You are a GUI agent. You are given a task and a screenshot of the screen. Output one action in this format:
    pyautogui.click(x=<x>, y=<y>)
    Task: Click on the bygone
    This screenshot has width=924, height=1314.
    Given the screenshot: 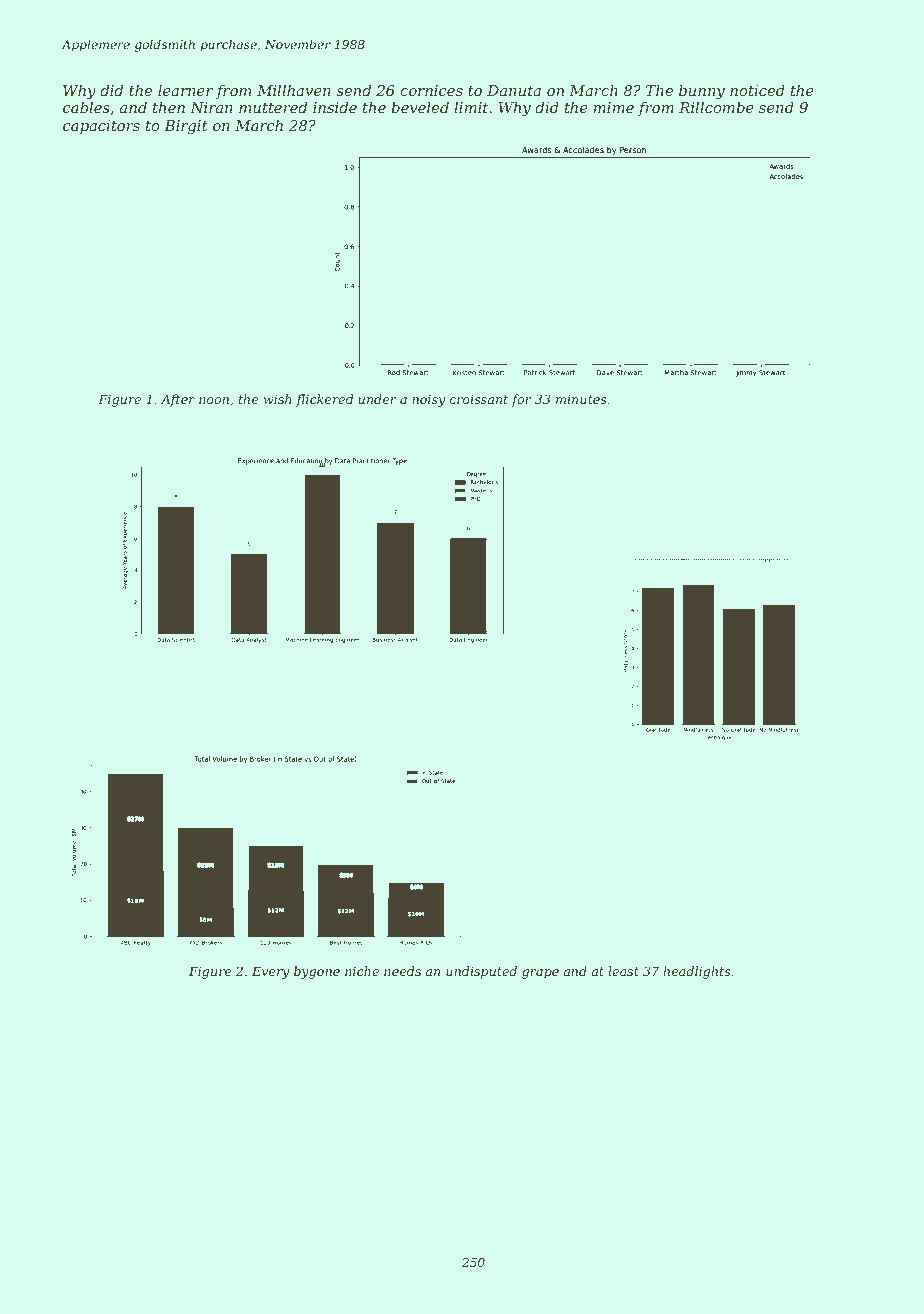 What is the action you would take?
    pyautogui.click(x=317, y=972)
